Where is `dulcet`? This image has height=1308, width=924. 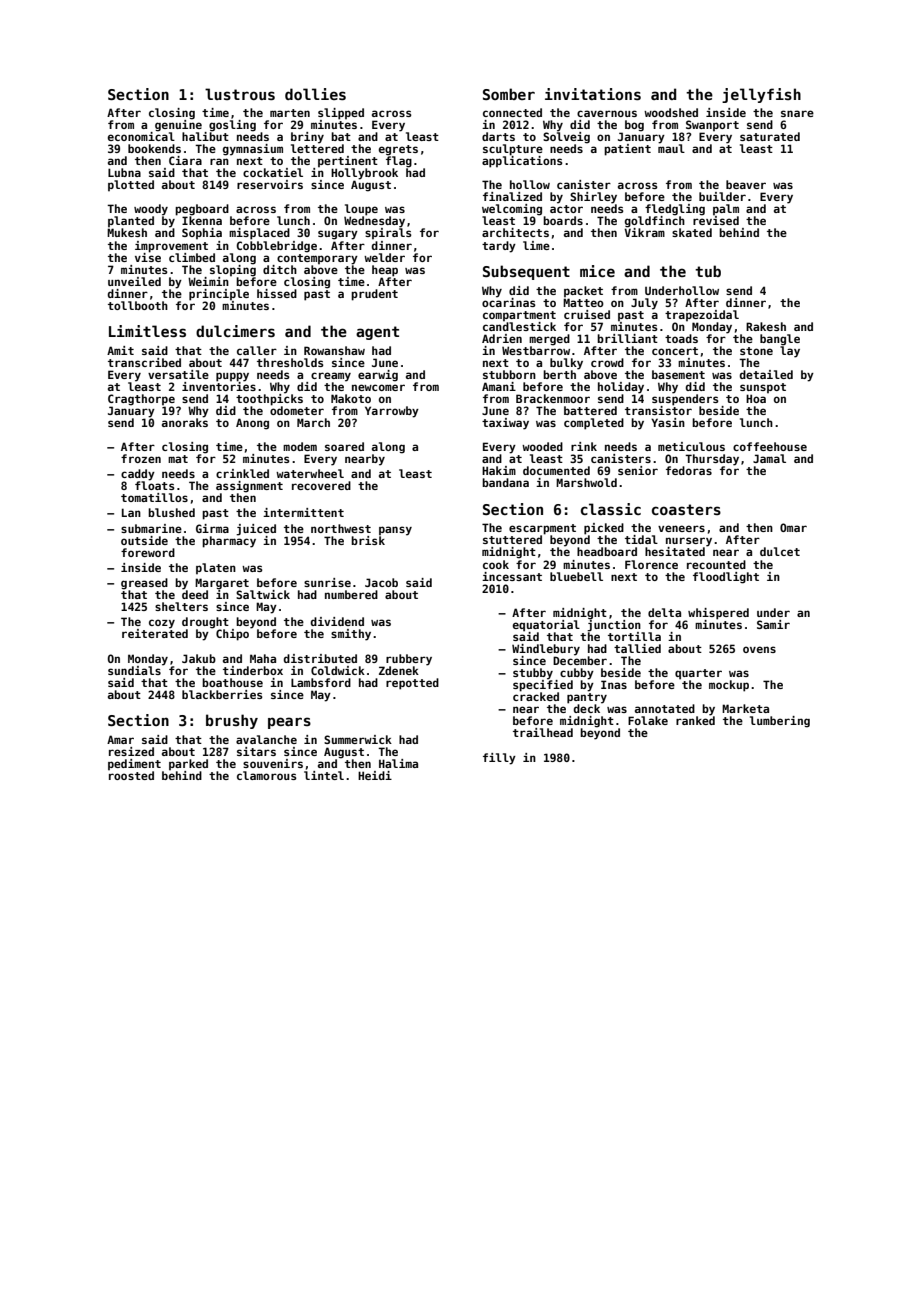
dulcet is located at coordinates (780, 551).
